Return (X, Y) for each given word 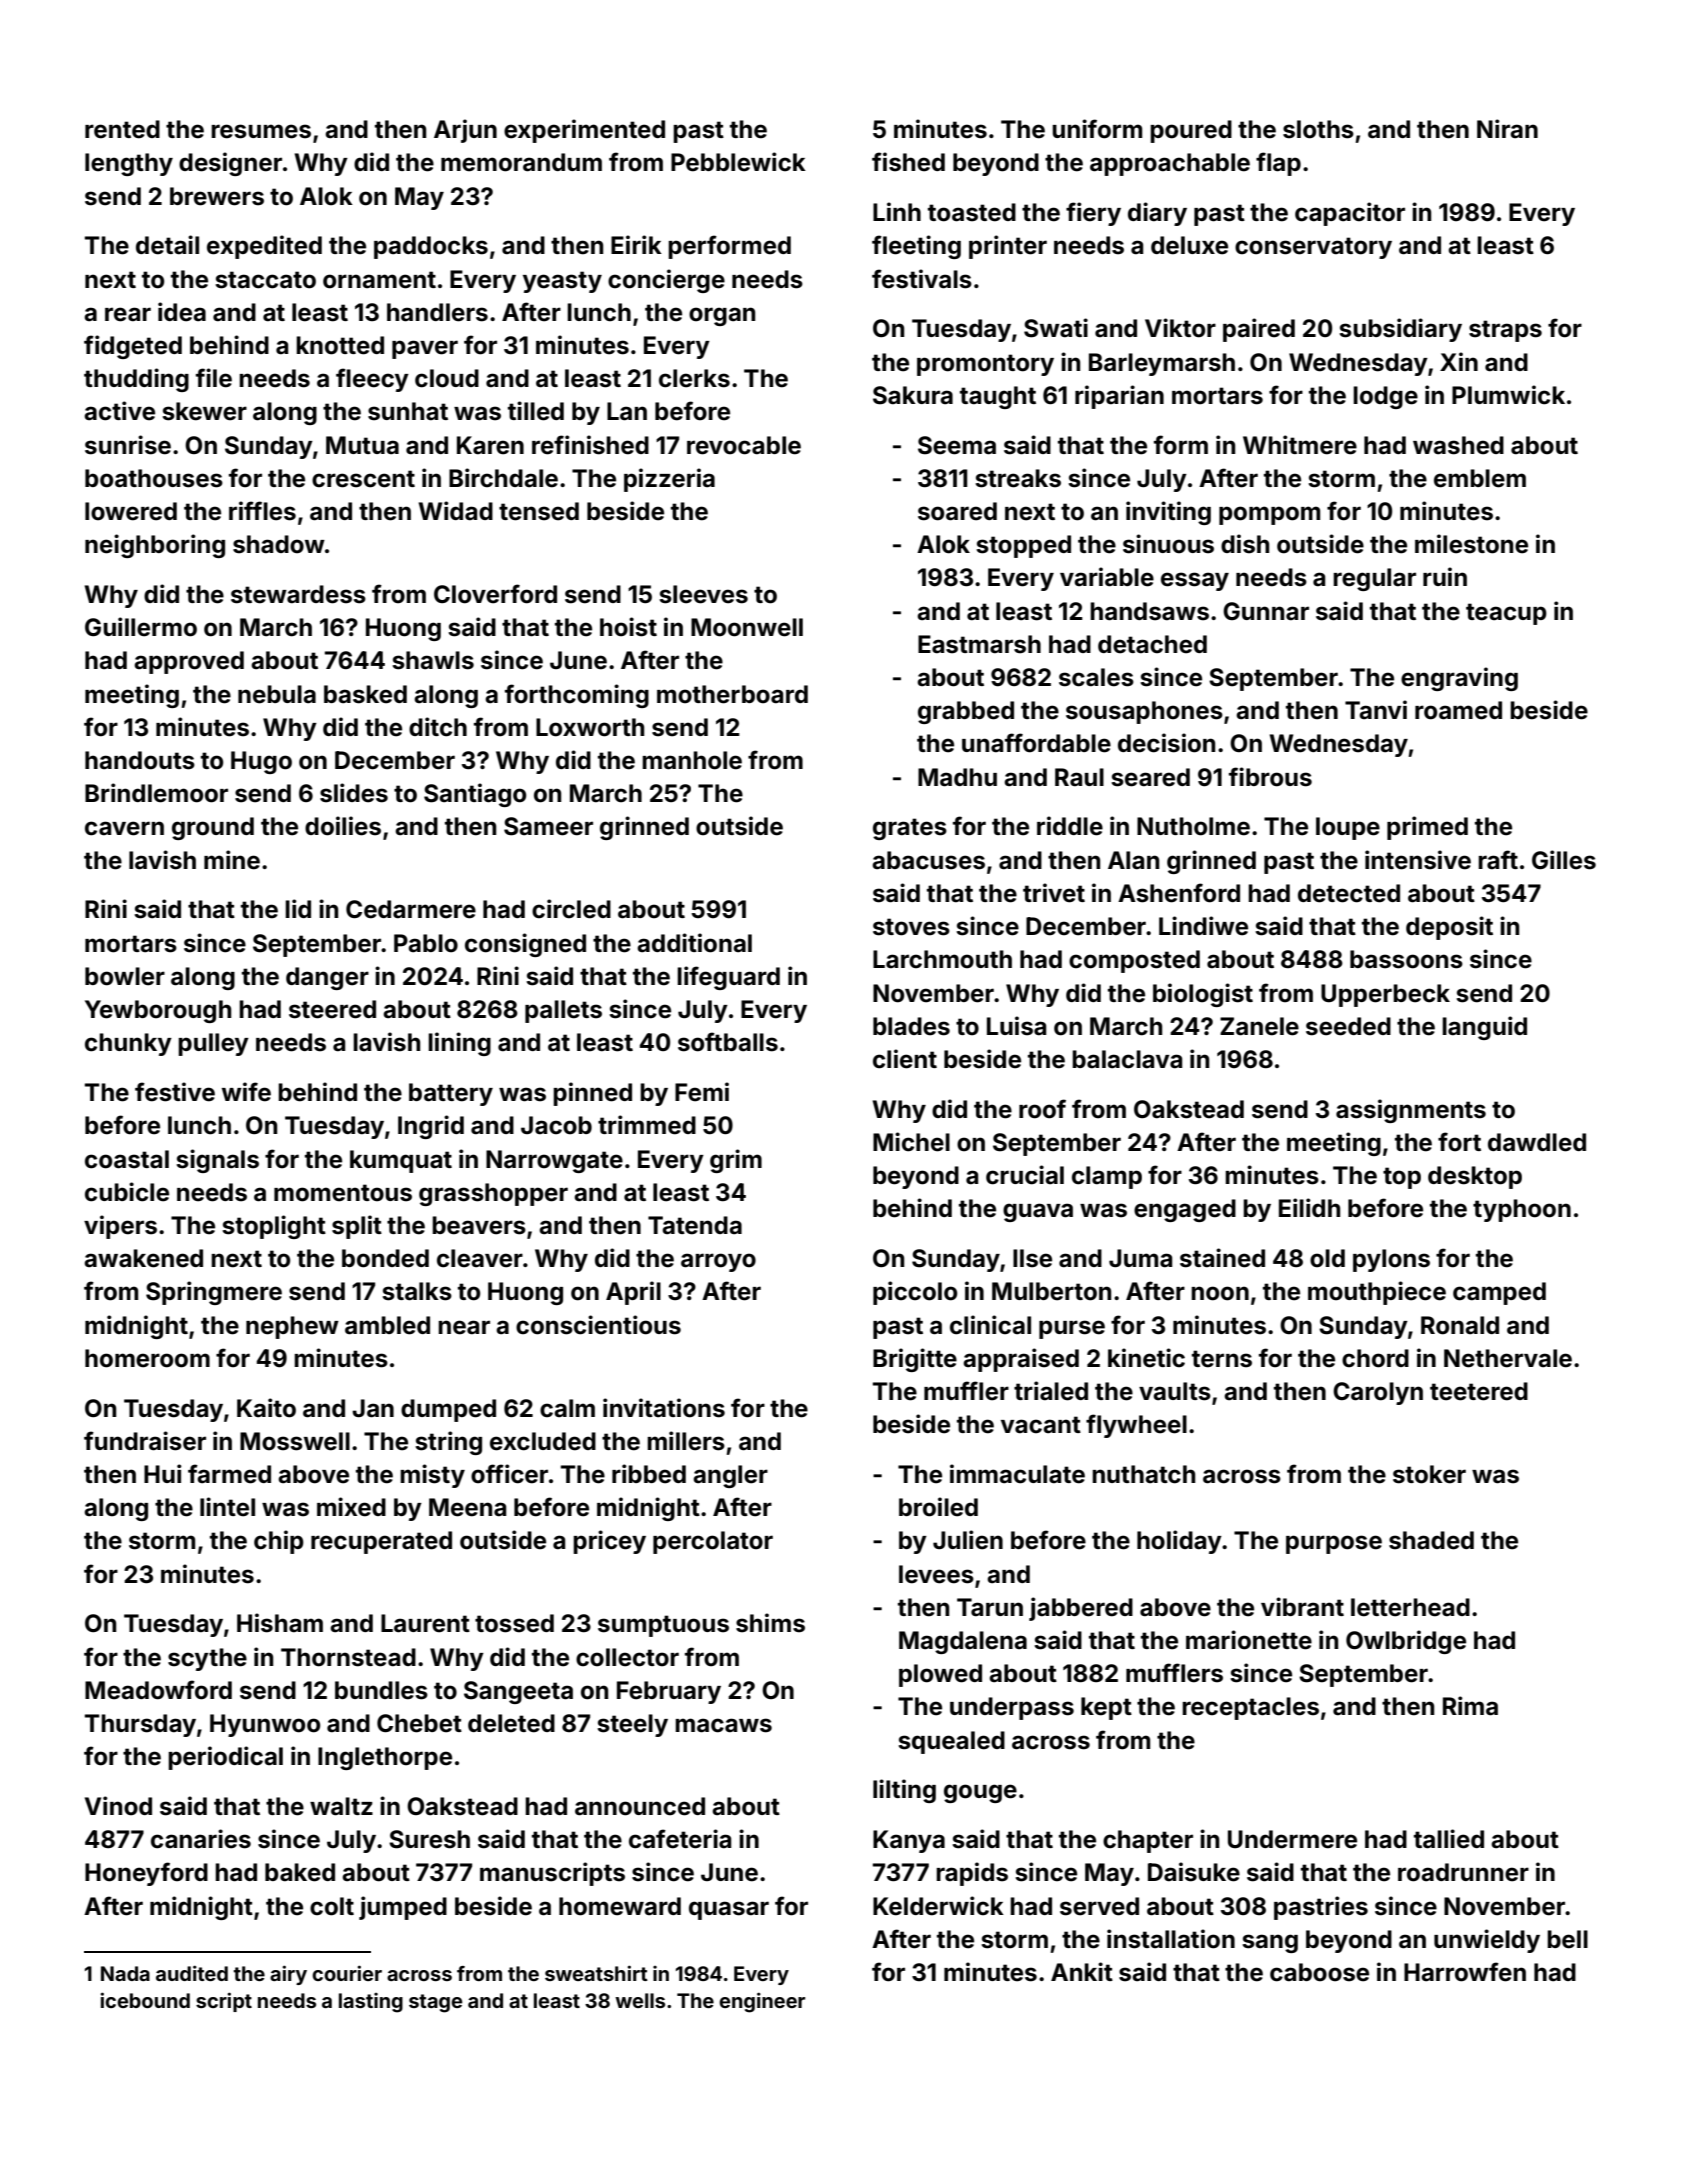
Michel (911, 1142)
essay (1195, 581)
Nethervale (1508, 1358)
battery (451, 1094)
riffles (262, 511)
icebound (145, 2000)
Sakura (913, 395)
